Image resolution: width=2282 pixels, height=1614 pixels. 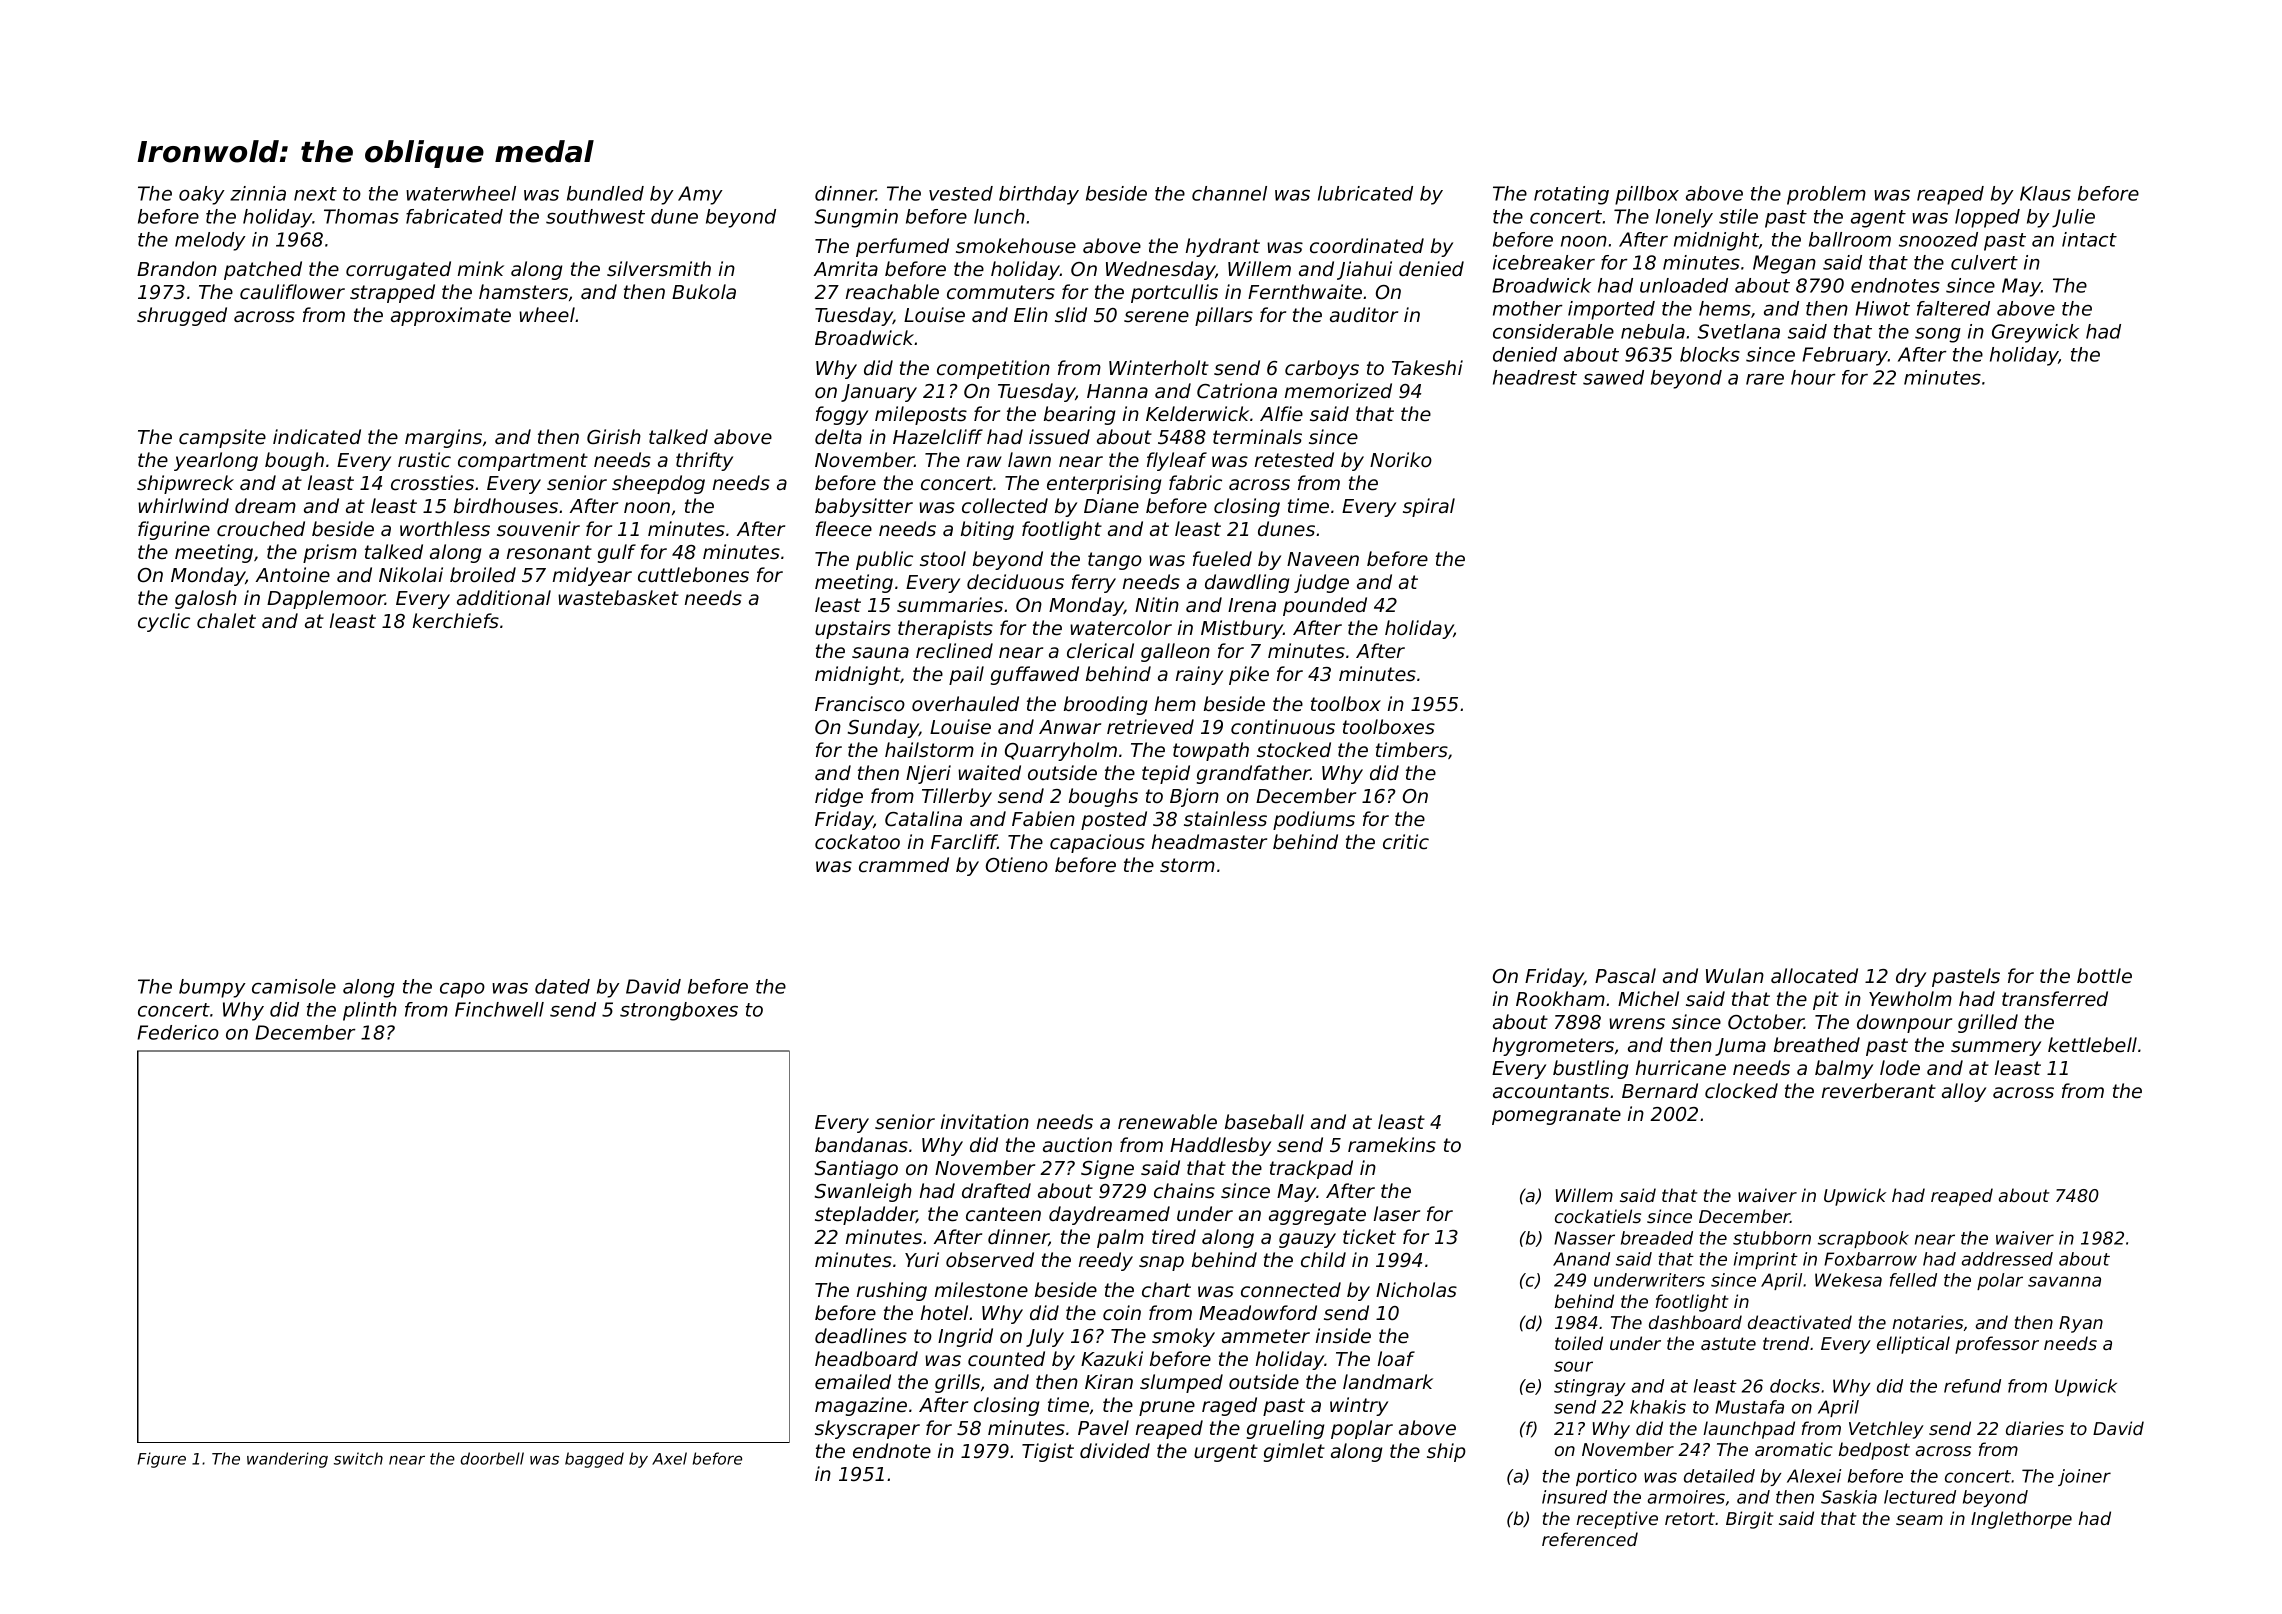 I want to click on refund, so click(x=1972, y=1386).
